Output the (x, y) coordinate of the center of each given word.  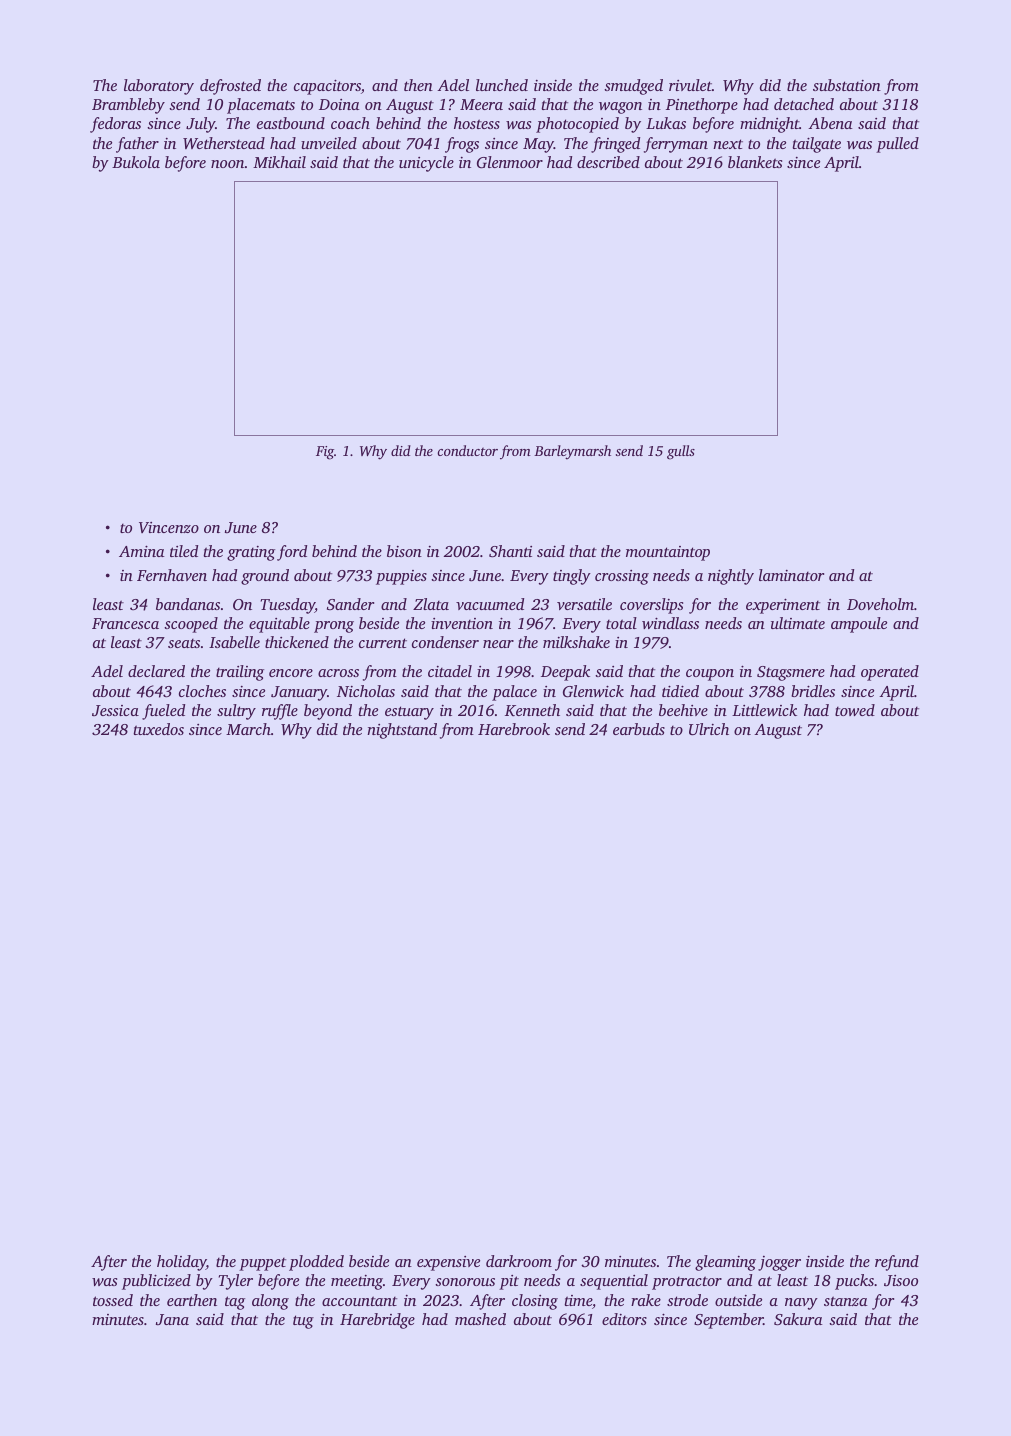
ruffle (280, 712)
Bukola (136, 162)
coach (350, 123)
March (248, 729)
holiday (181, 1263)
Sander (350, 604)
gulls (681, 452)
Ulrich (709, 729)
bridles (813, 691)
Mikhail (279, 162)
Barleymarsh (572, 452)
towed (855, 710)
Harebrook (514, 729)
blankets (755, 162)
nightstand (402, 731)
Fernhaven (172, 575)
